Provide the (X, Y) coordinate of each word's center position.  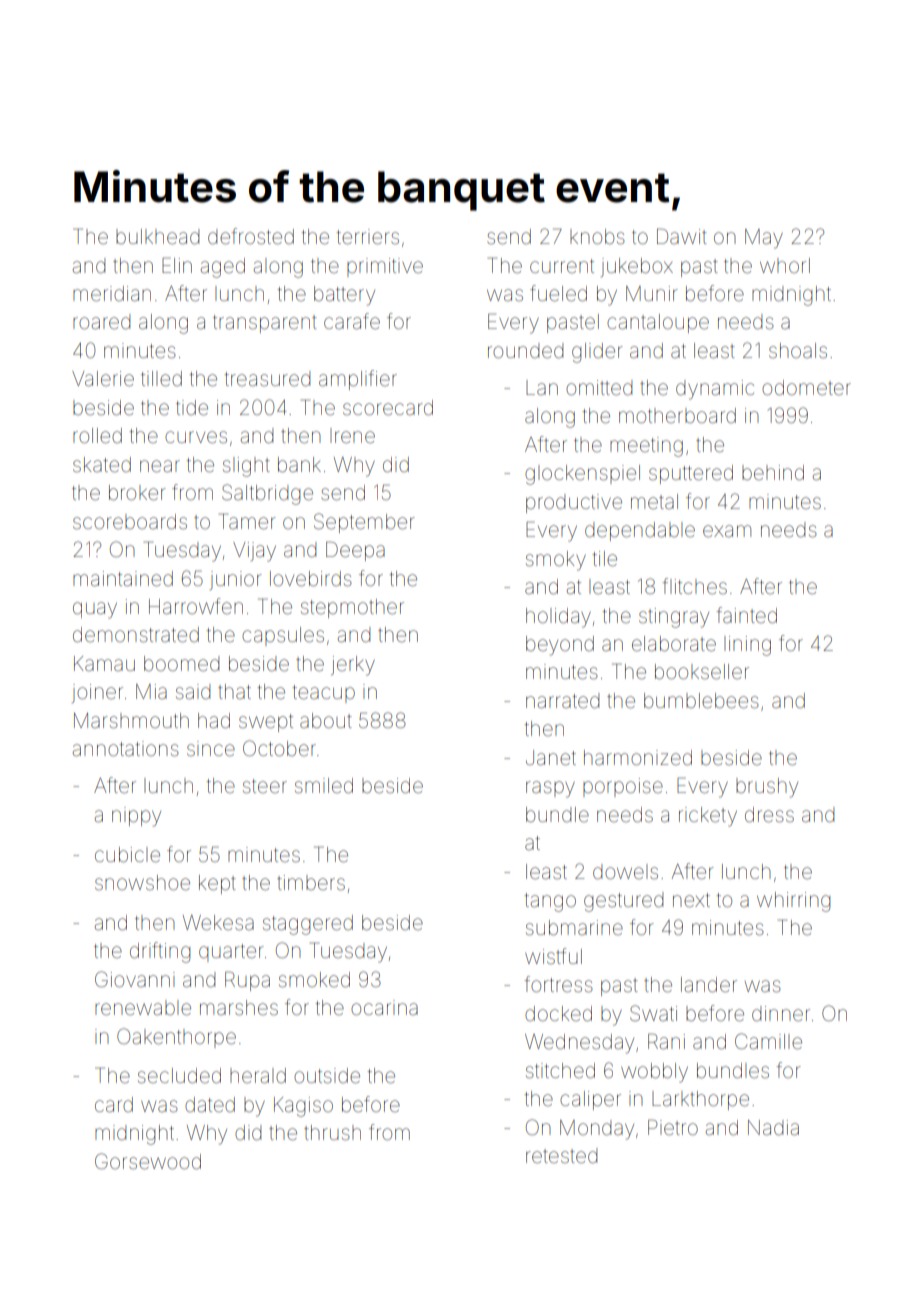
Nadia (773, 1127)
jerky (353, 666)
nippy (136, 817)
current (562, 266)
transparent (265, 324)
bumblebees (701, 701)
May (764, 239)
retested (561, 1155)
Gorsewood (148, 1161)
